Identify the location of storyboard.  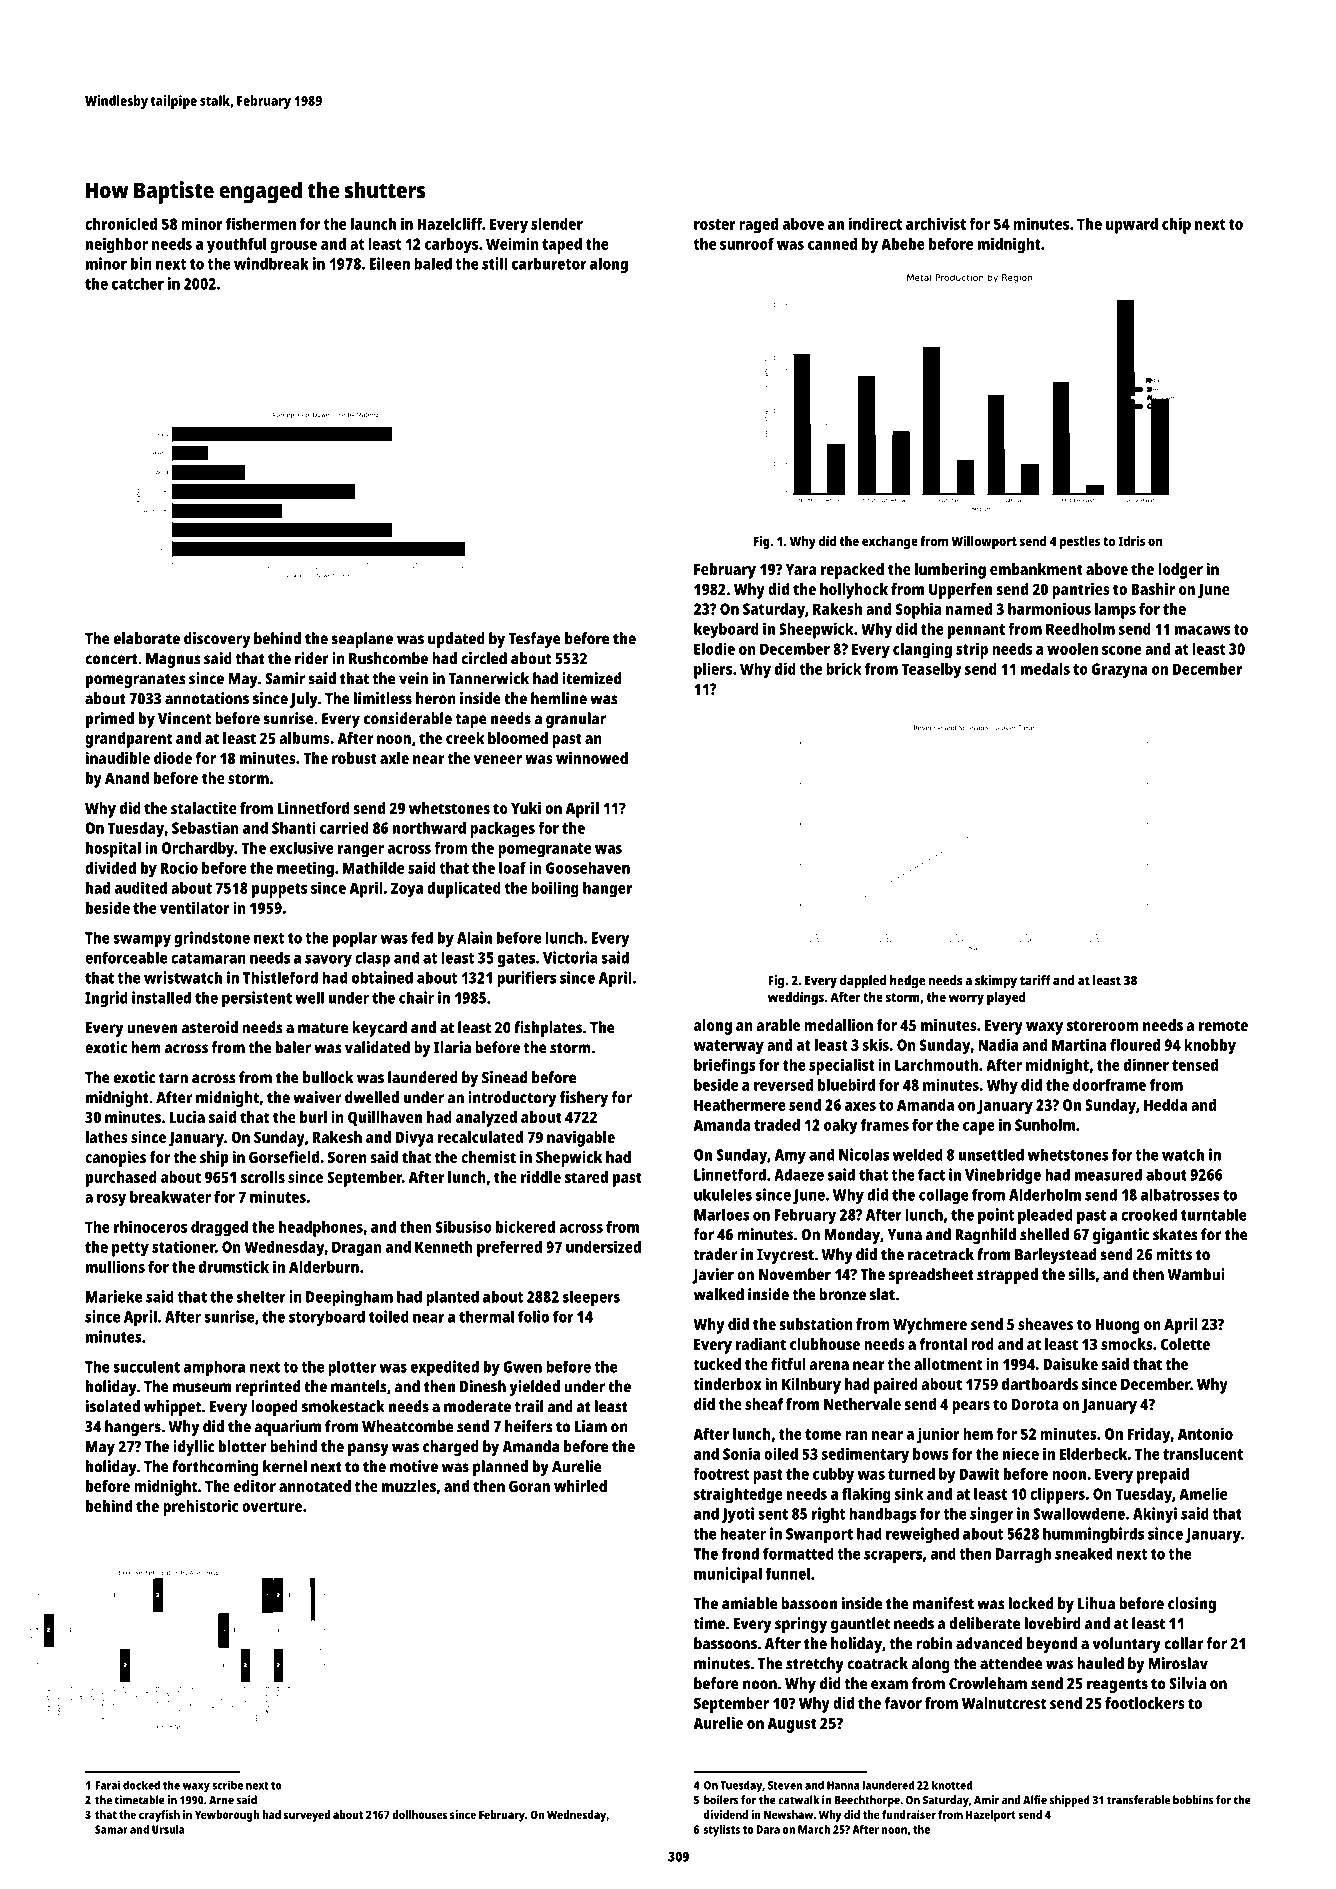
(327, 1318).
